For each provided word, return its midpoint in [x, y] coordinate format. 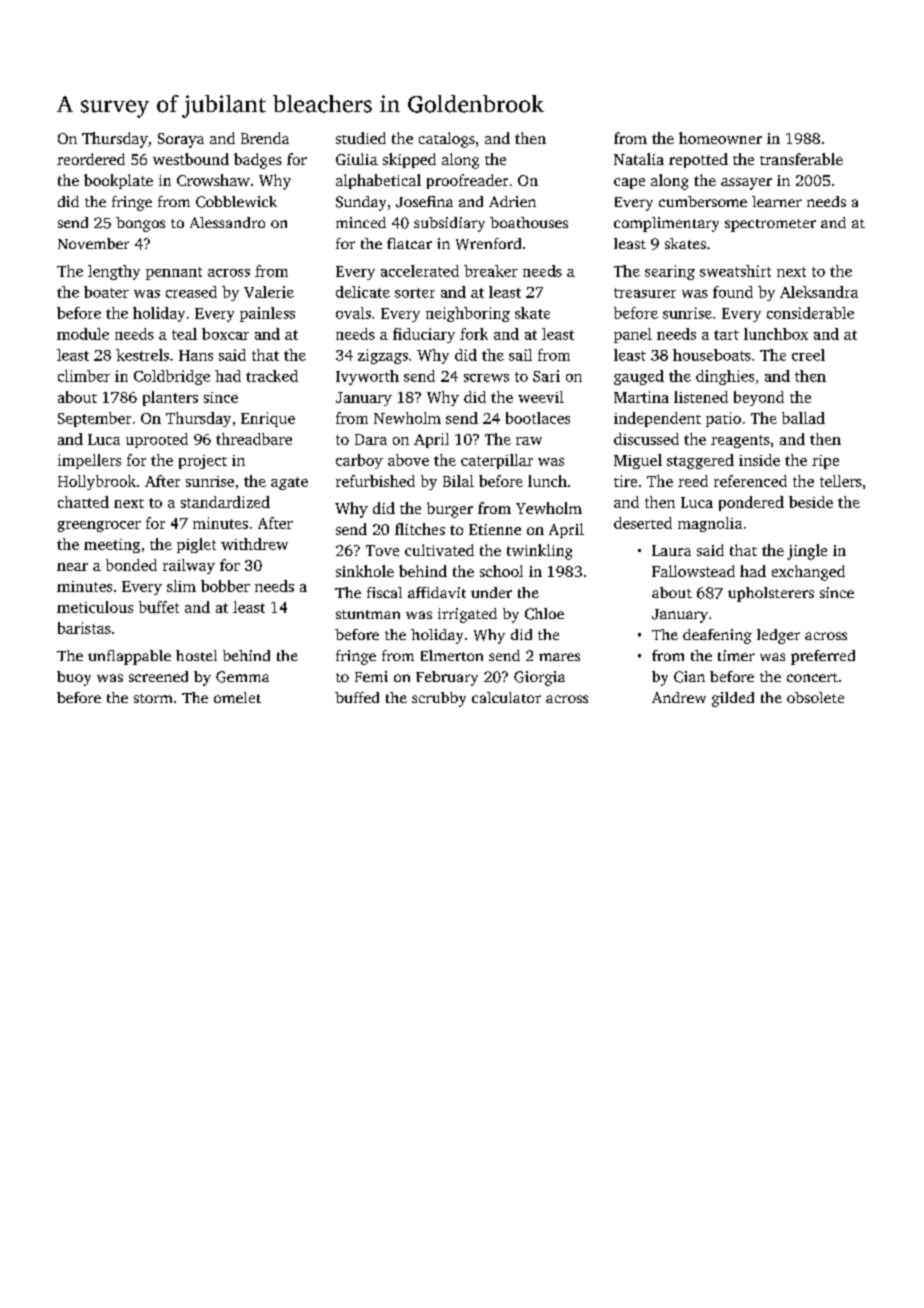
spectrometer [770, 225]
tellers [841, 481]
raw [529, 441]
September [94, 419]
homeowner [720, 138]
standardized [225, 502]
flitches [420, 529]
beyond [759, 398]
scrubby [439, 699]
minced [361, 222]
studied [361, 138]
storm [153, 698]
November [93, 243]
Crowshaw [213, 180]
